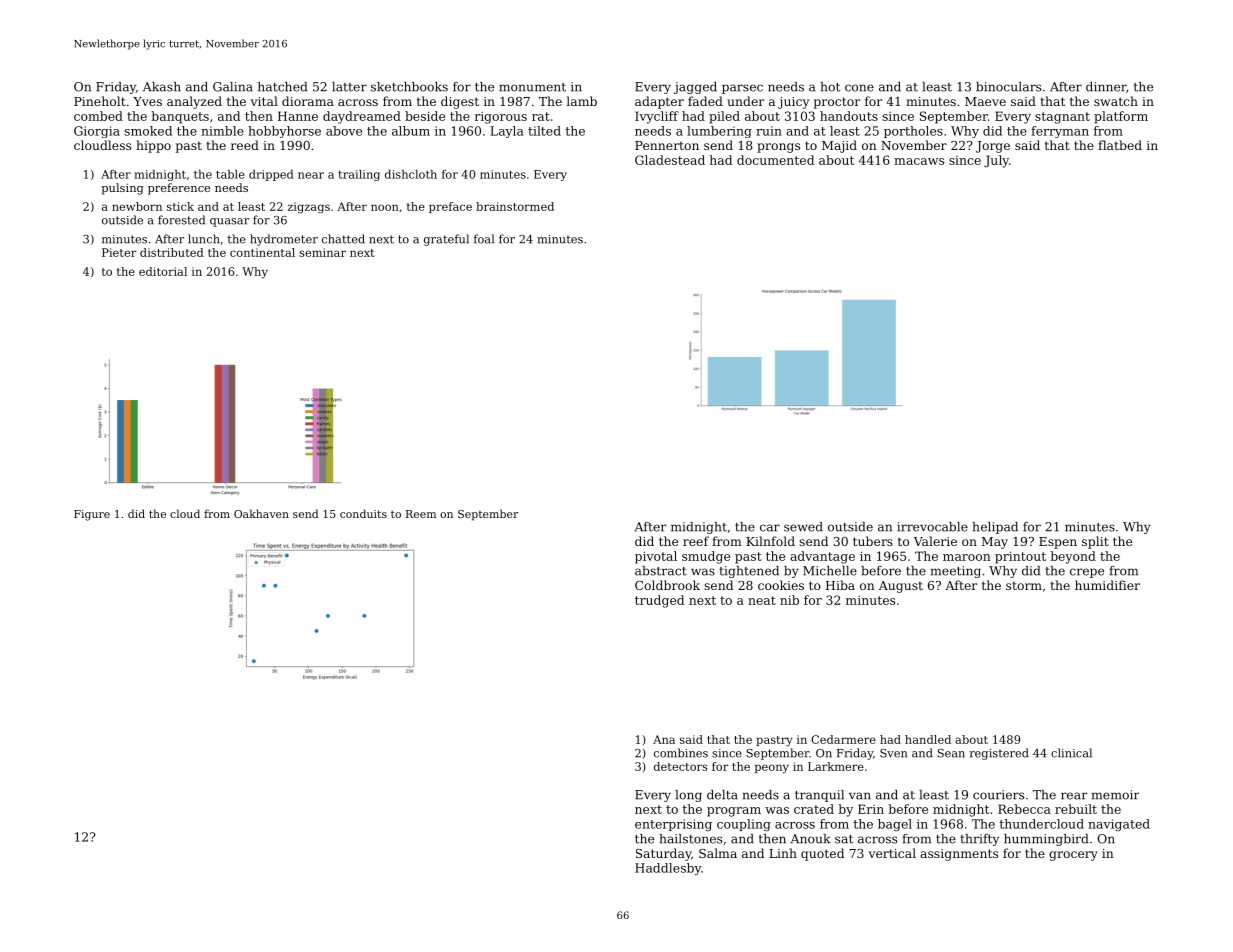 The image size is (1233, 952). I want to click on conduits, so click(363, 513).
